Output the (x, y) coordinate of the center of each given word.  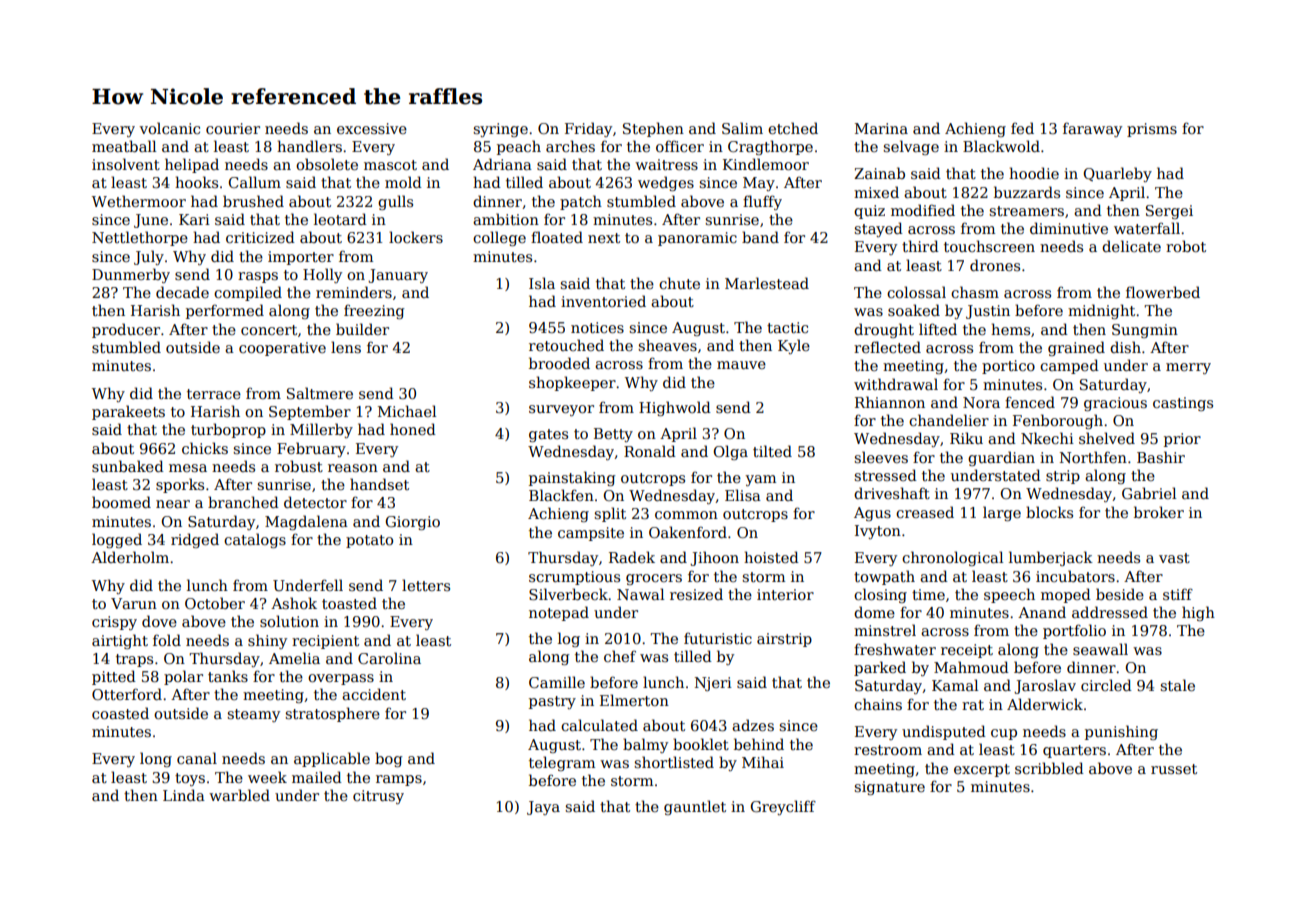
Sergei (1169, 212)
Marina (881, 128)
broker (1159, 512)
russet (1174, 769)
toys (190, 779)
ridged (195, 540)
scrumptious (574, 578)
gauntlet (695, 807)
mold (403, 182)
